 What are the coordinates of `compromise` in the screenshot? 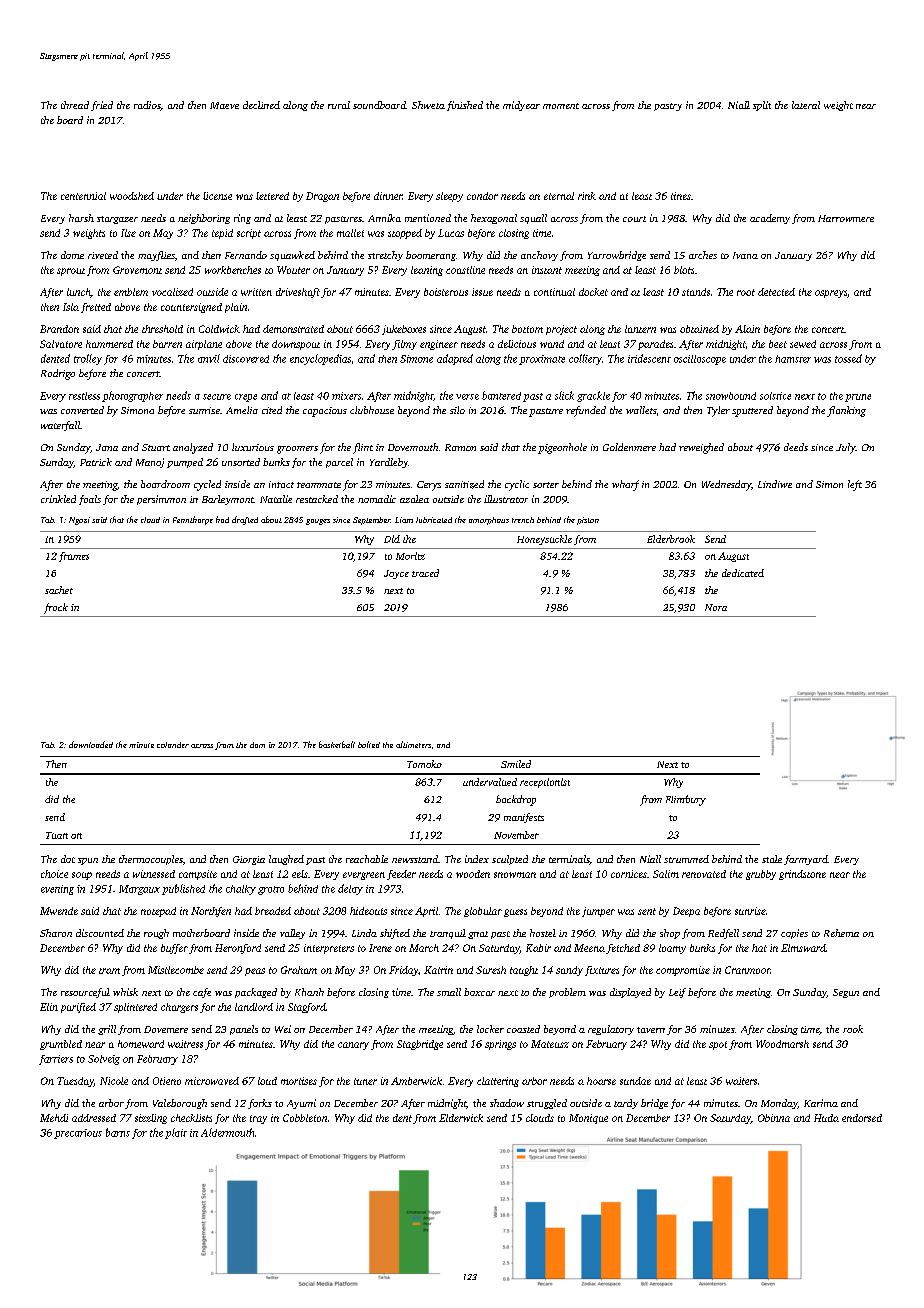 It's located at (683, 971).
